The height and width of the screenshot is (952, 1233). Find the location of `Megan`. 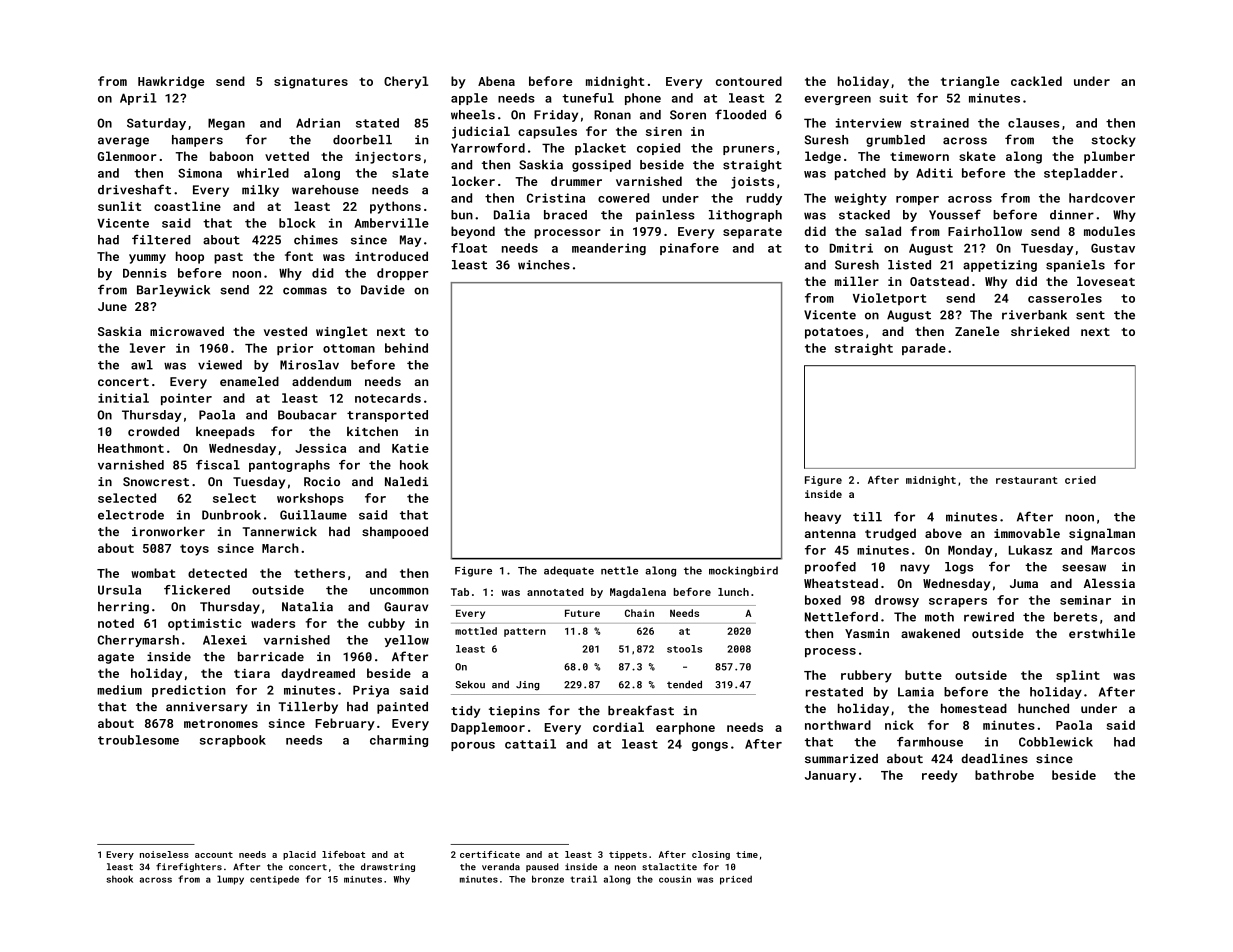

Megan is located at coordinates (226, 124).
